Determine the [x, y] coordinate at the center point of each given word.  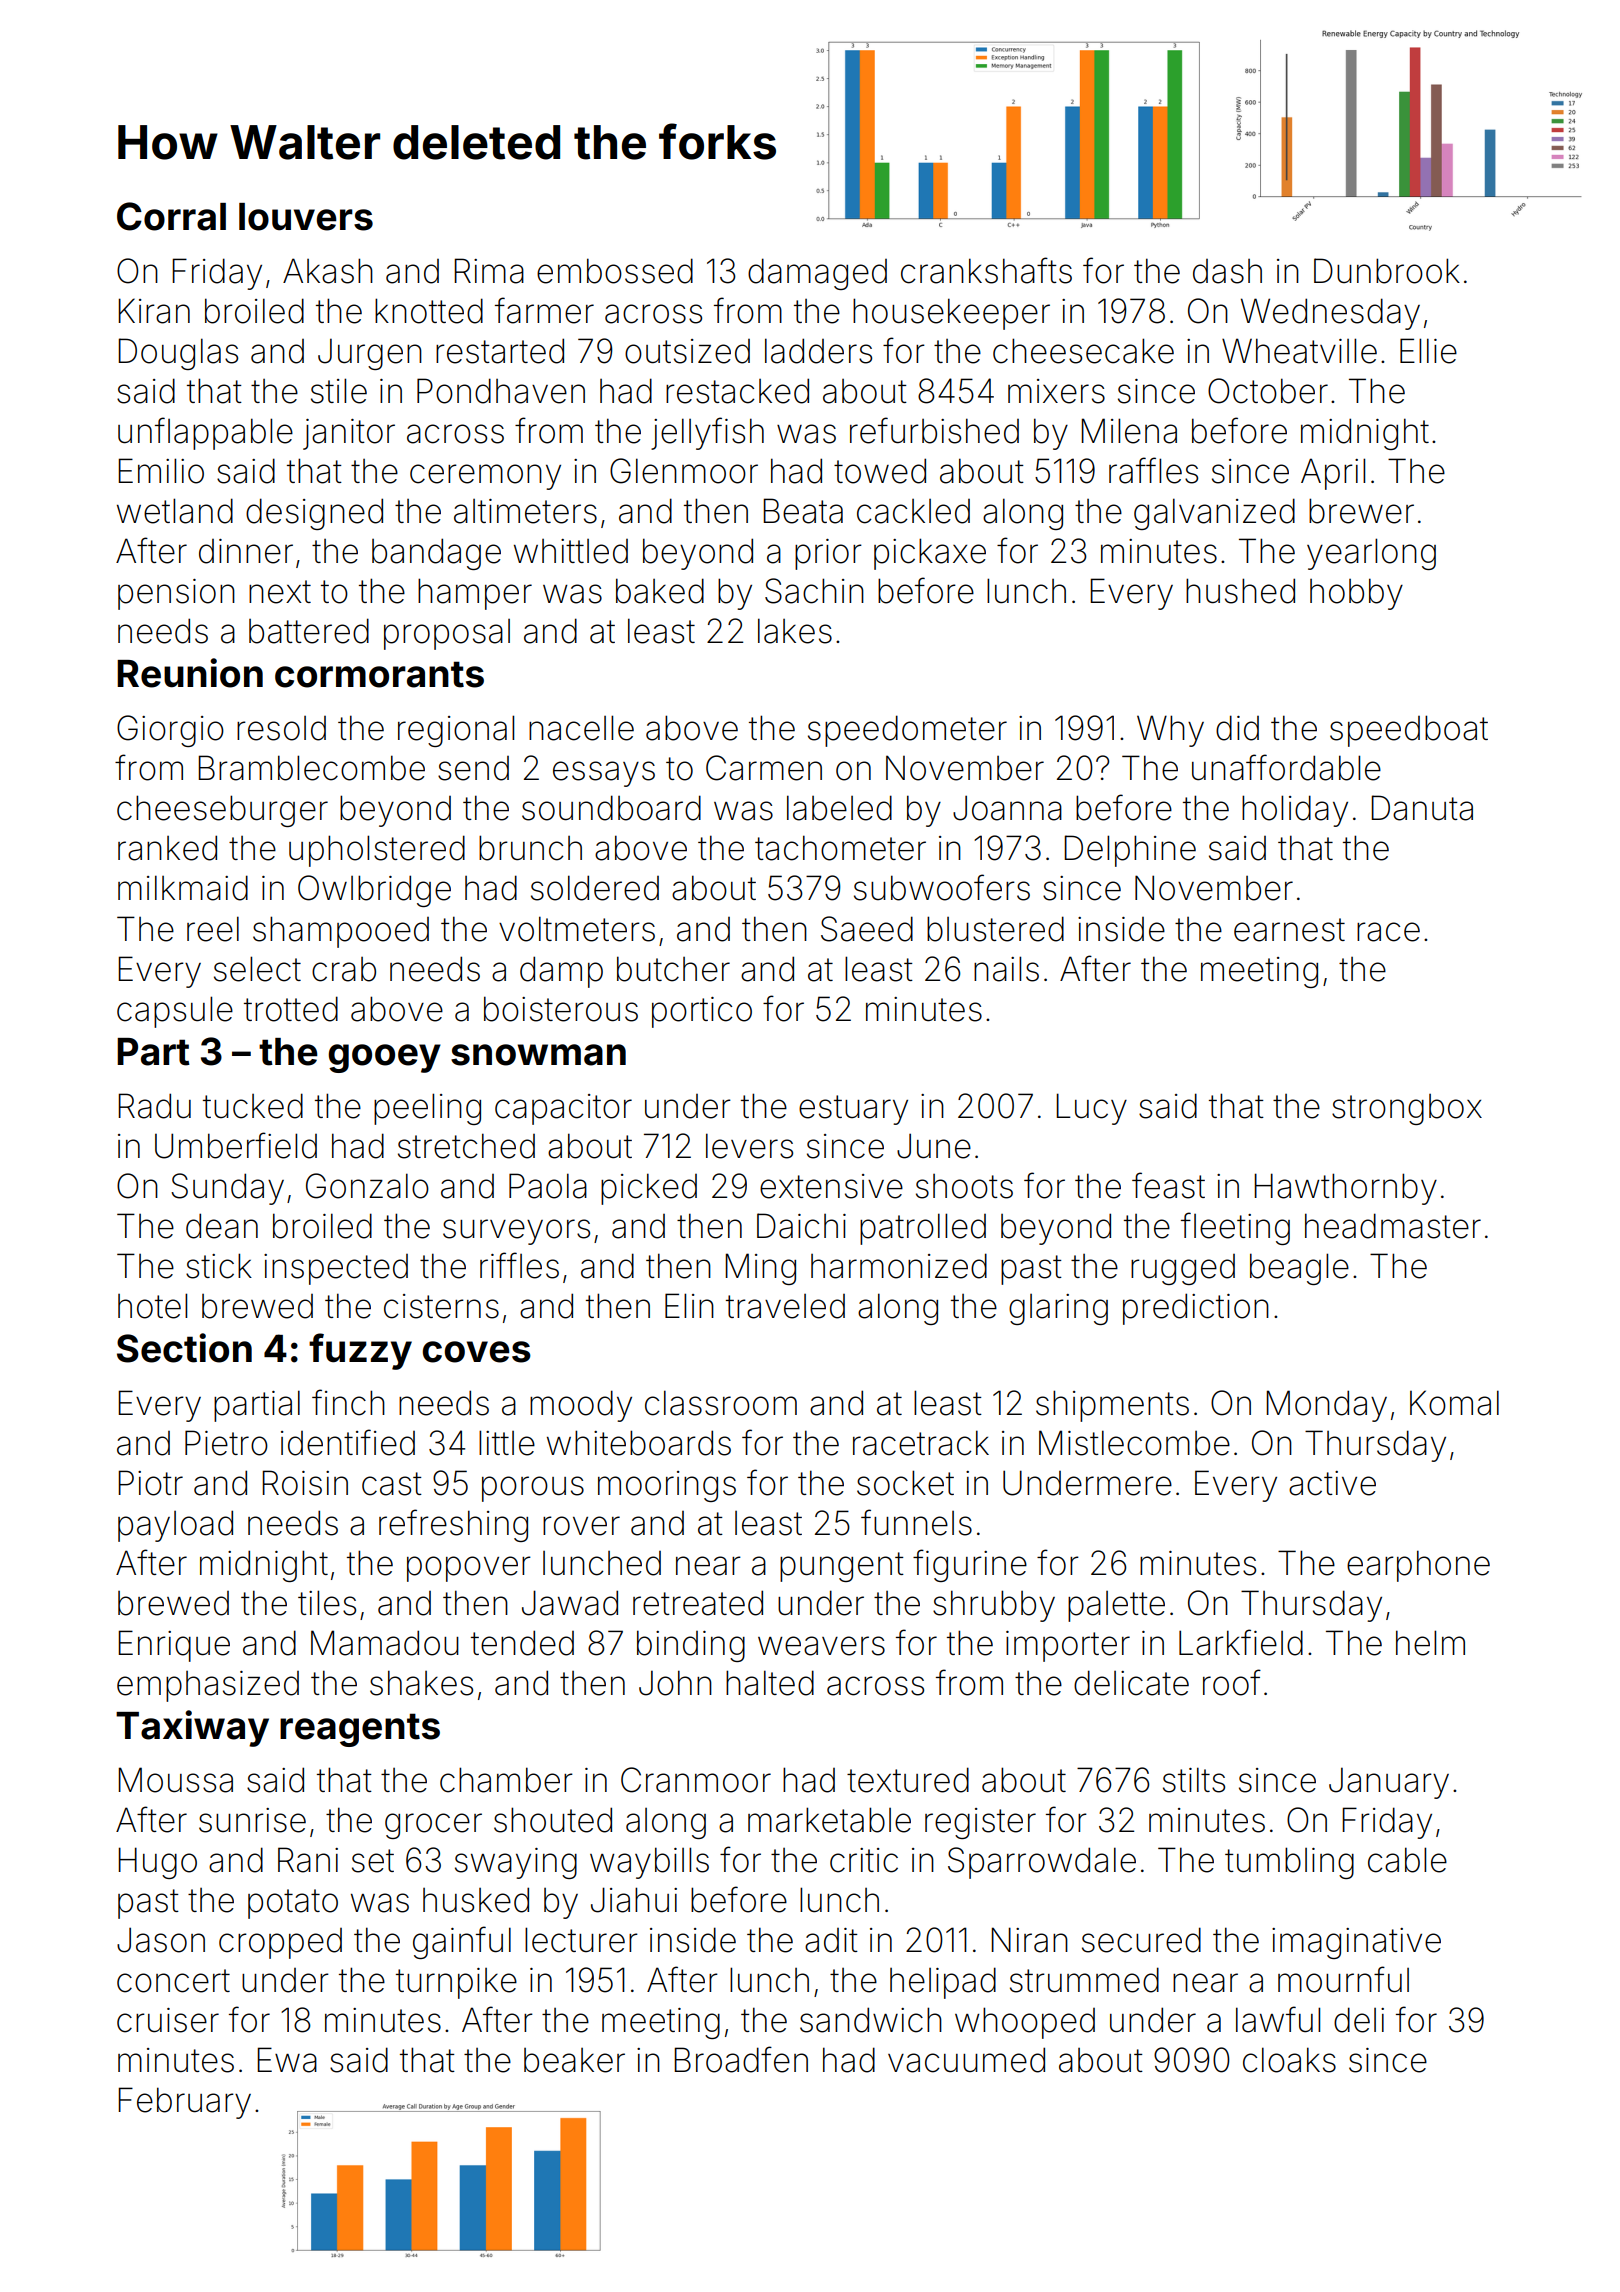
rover [581, 1526]
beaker [574, 2060]
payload [175, 1526]
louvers [306, 217]
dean [222, 1226]
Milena [1129, 431]
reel [213, 929]
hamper [475, 594]
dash [1227, 271]
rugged [1183, 1269]
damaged [817, 274]
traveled [785, 1306]
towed [880, 471]
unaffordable [1286, 767]
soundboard [611, 808]
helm [1430, 1643]
